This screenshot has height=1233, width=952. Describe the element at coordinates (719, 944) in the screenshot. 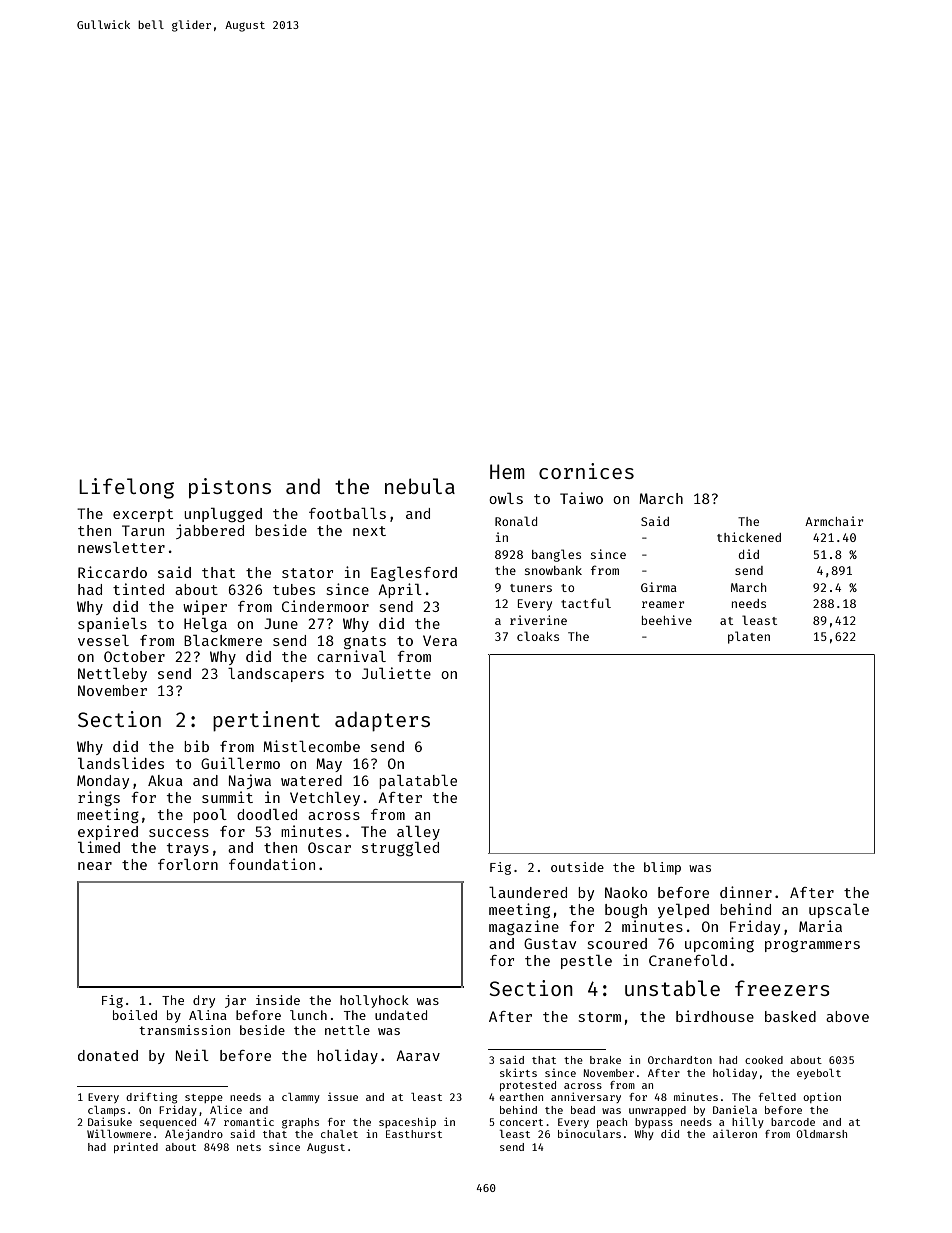

I see `upcoming` at that location.
